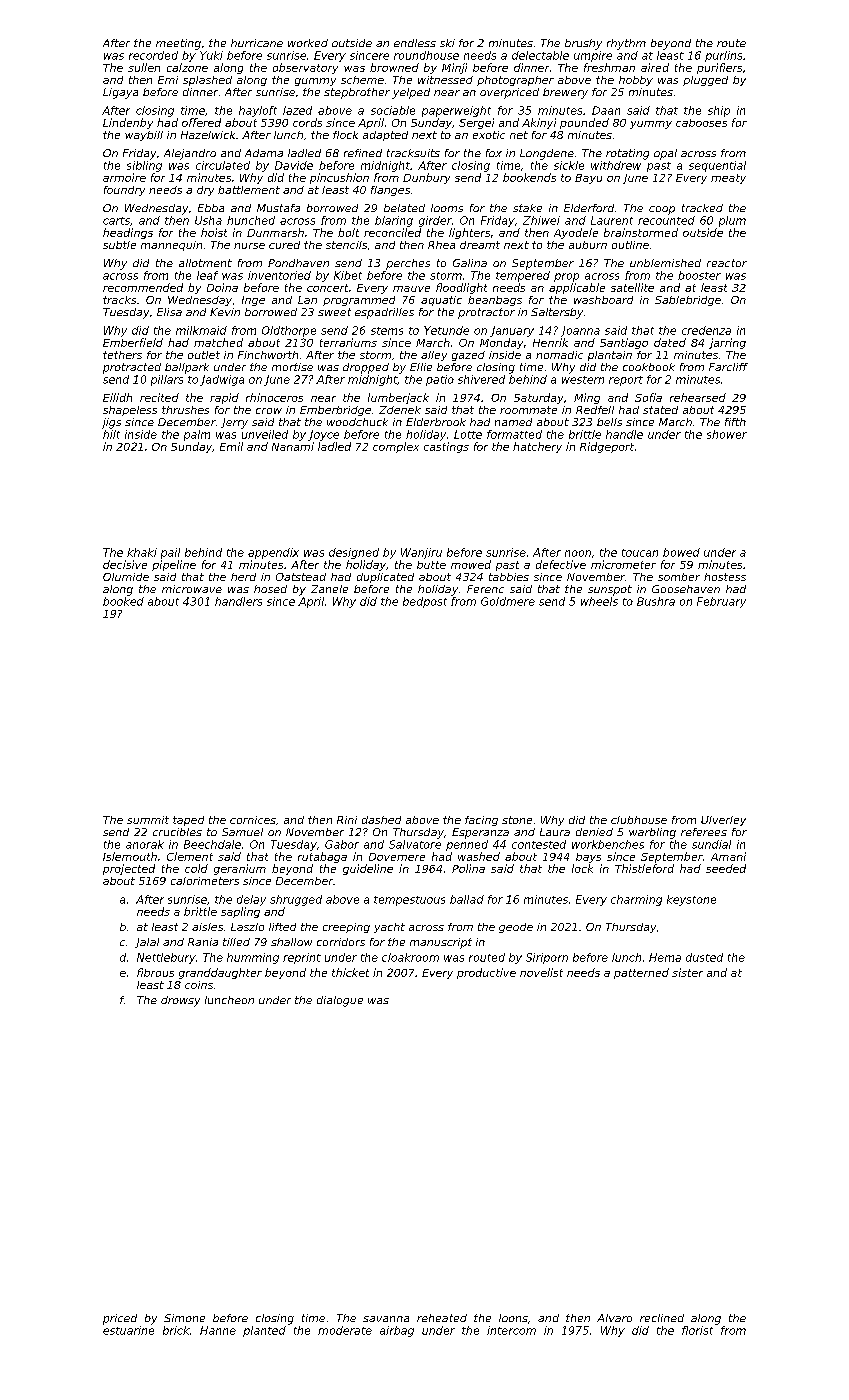 This screenshot has height=1400, width=849. What do you see at coordinates (565, 93) in the screenshot?
I see `brewery` at bounding box center [565, 93].
